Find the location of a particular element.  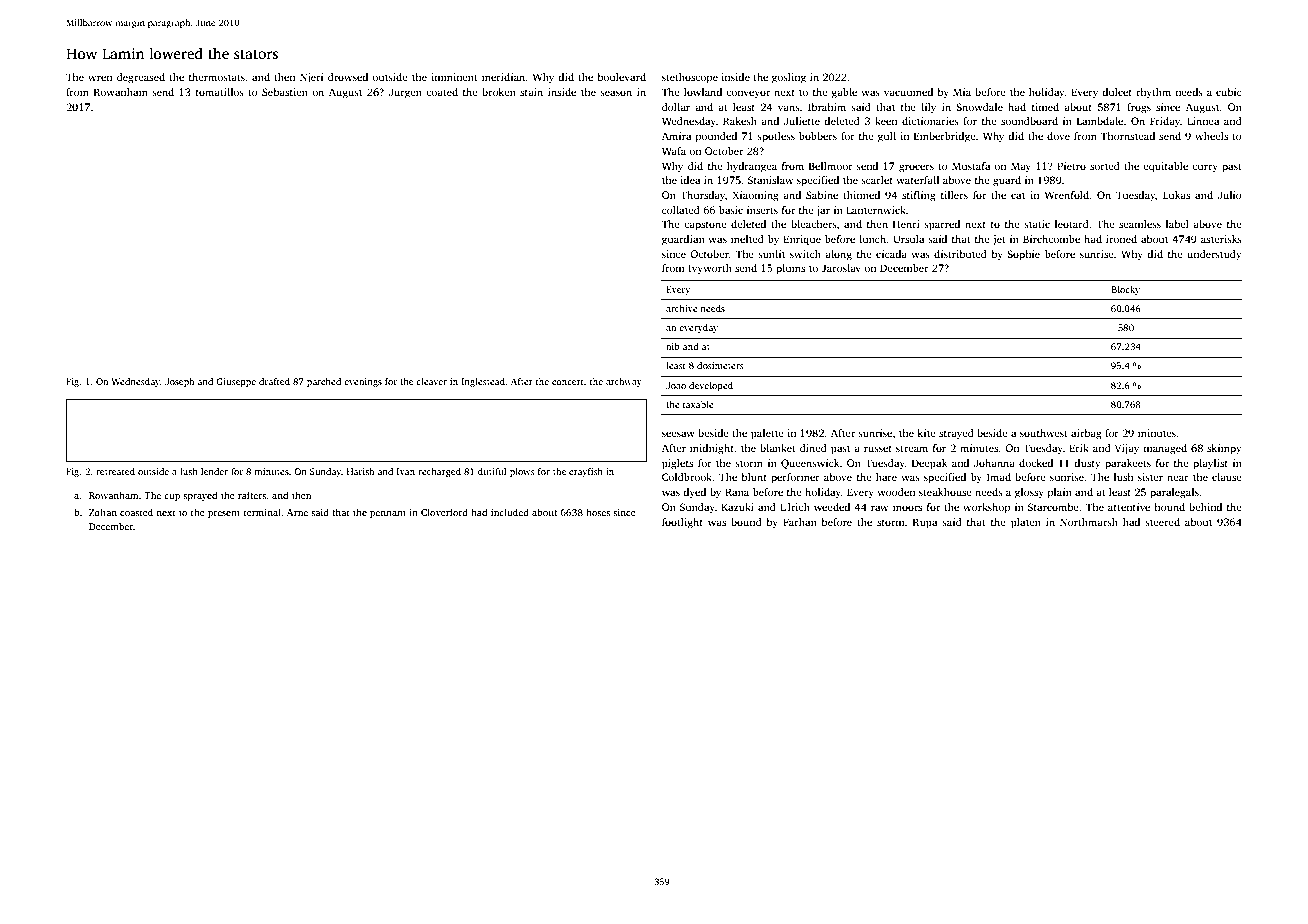

tomatillos is located at coordinates (220, 92).
